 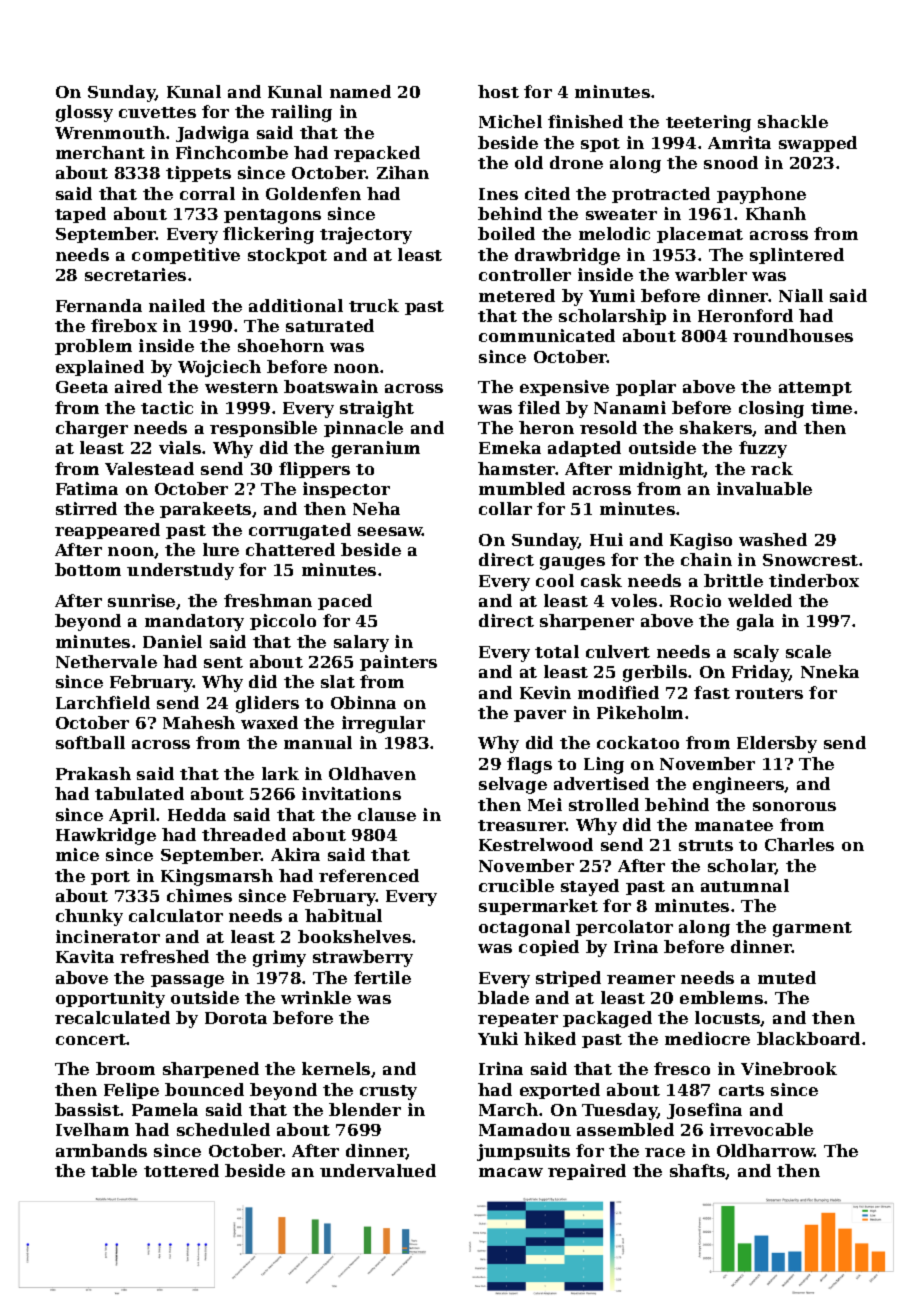 I want to click on pentagons, so click(x=272, y=216).
